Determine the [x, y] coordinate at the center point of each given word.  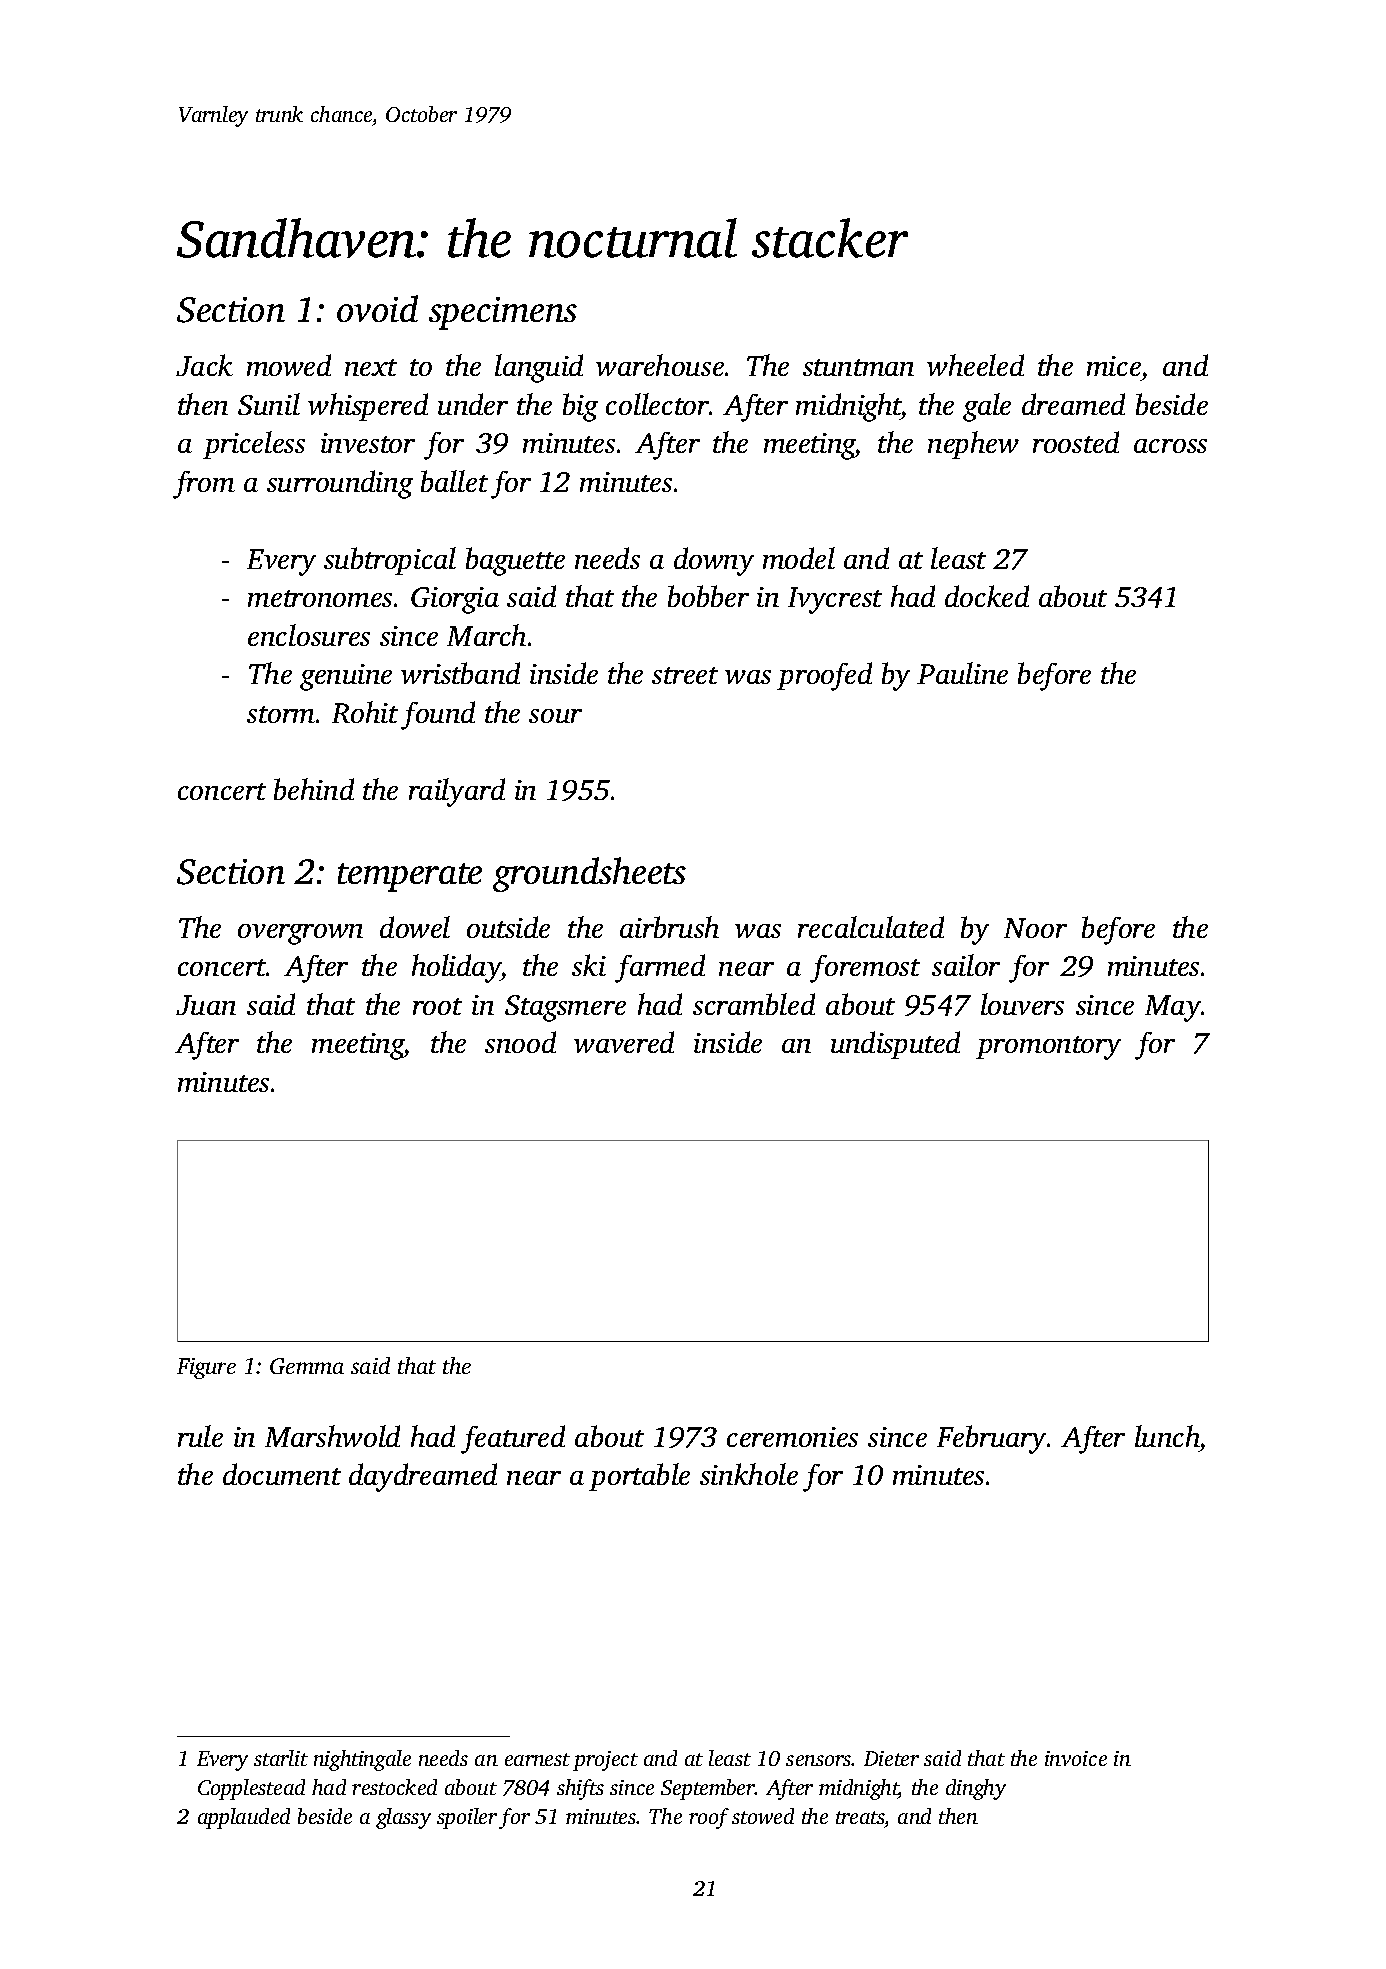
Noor [1035, 928]
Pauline [962, 673]
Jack [204, 365]
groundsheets [589, 874]
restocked [394, 1787]
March [486, 635]
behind [314, 789]
